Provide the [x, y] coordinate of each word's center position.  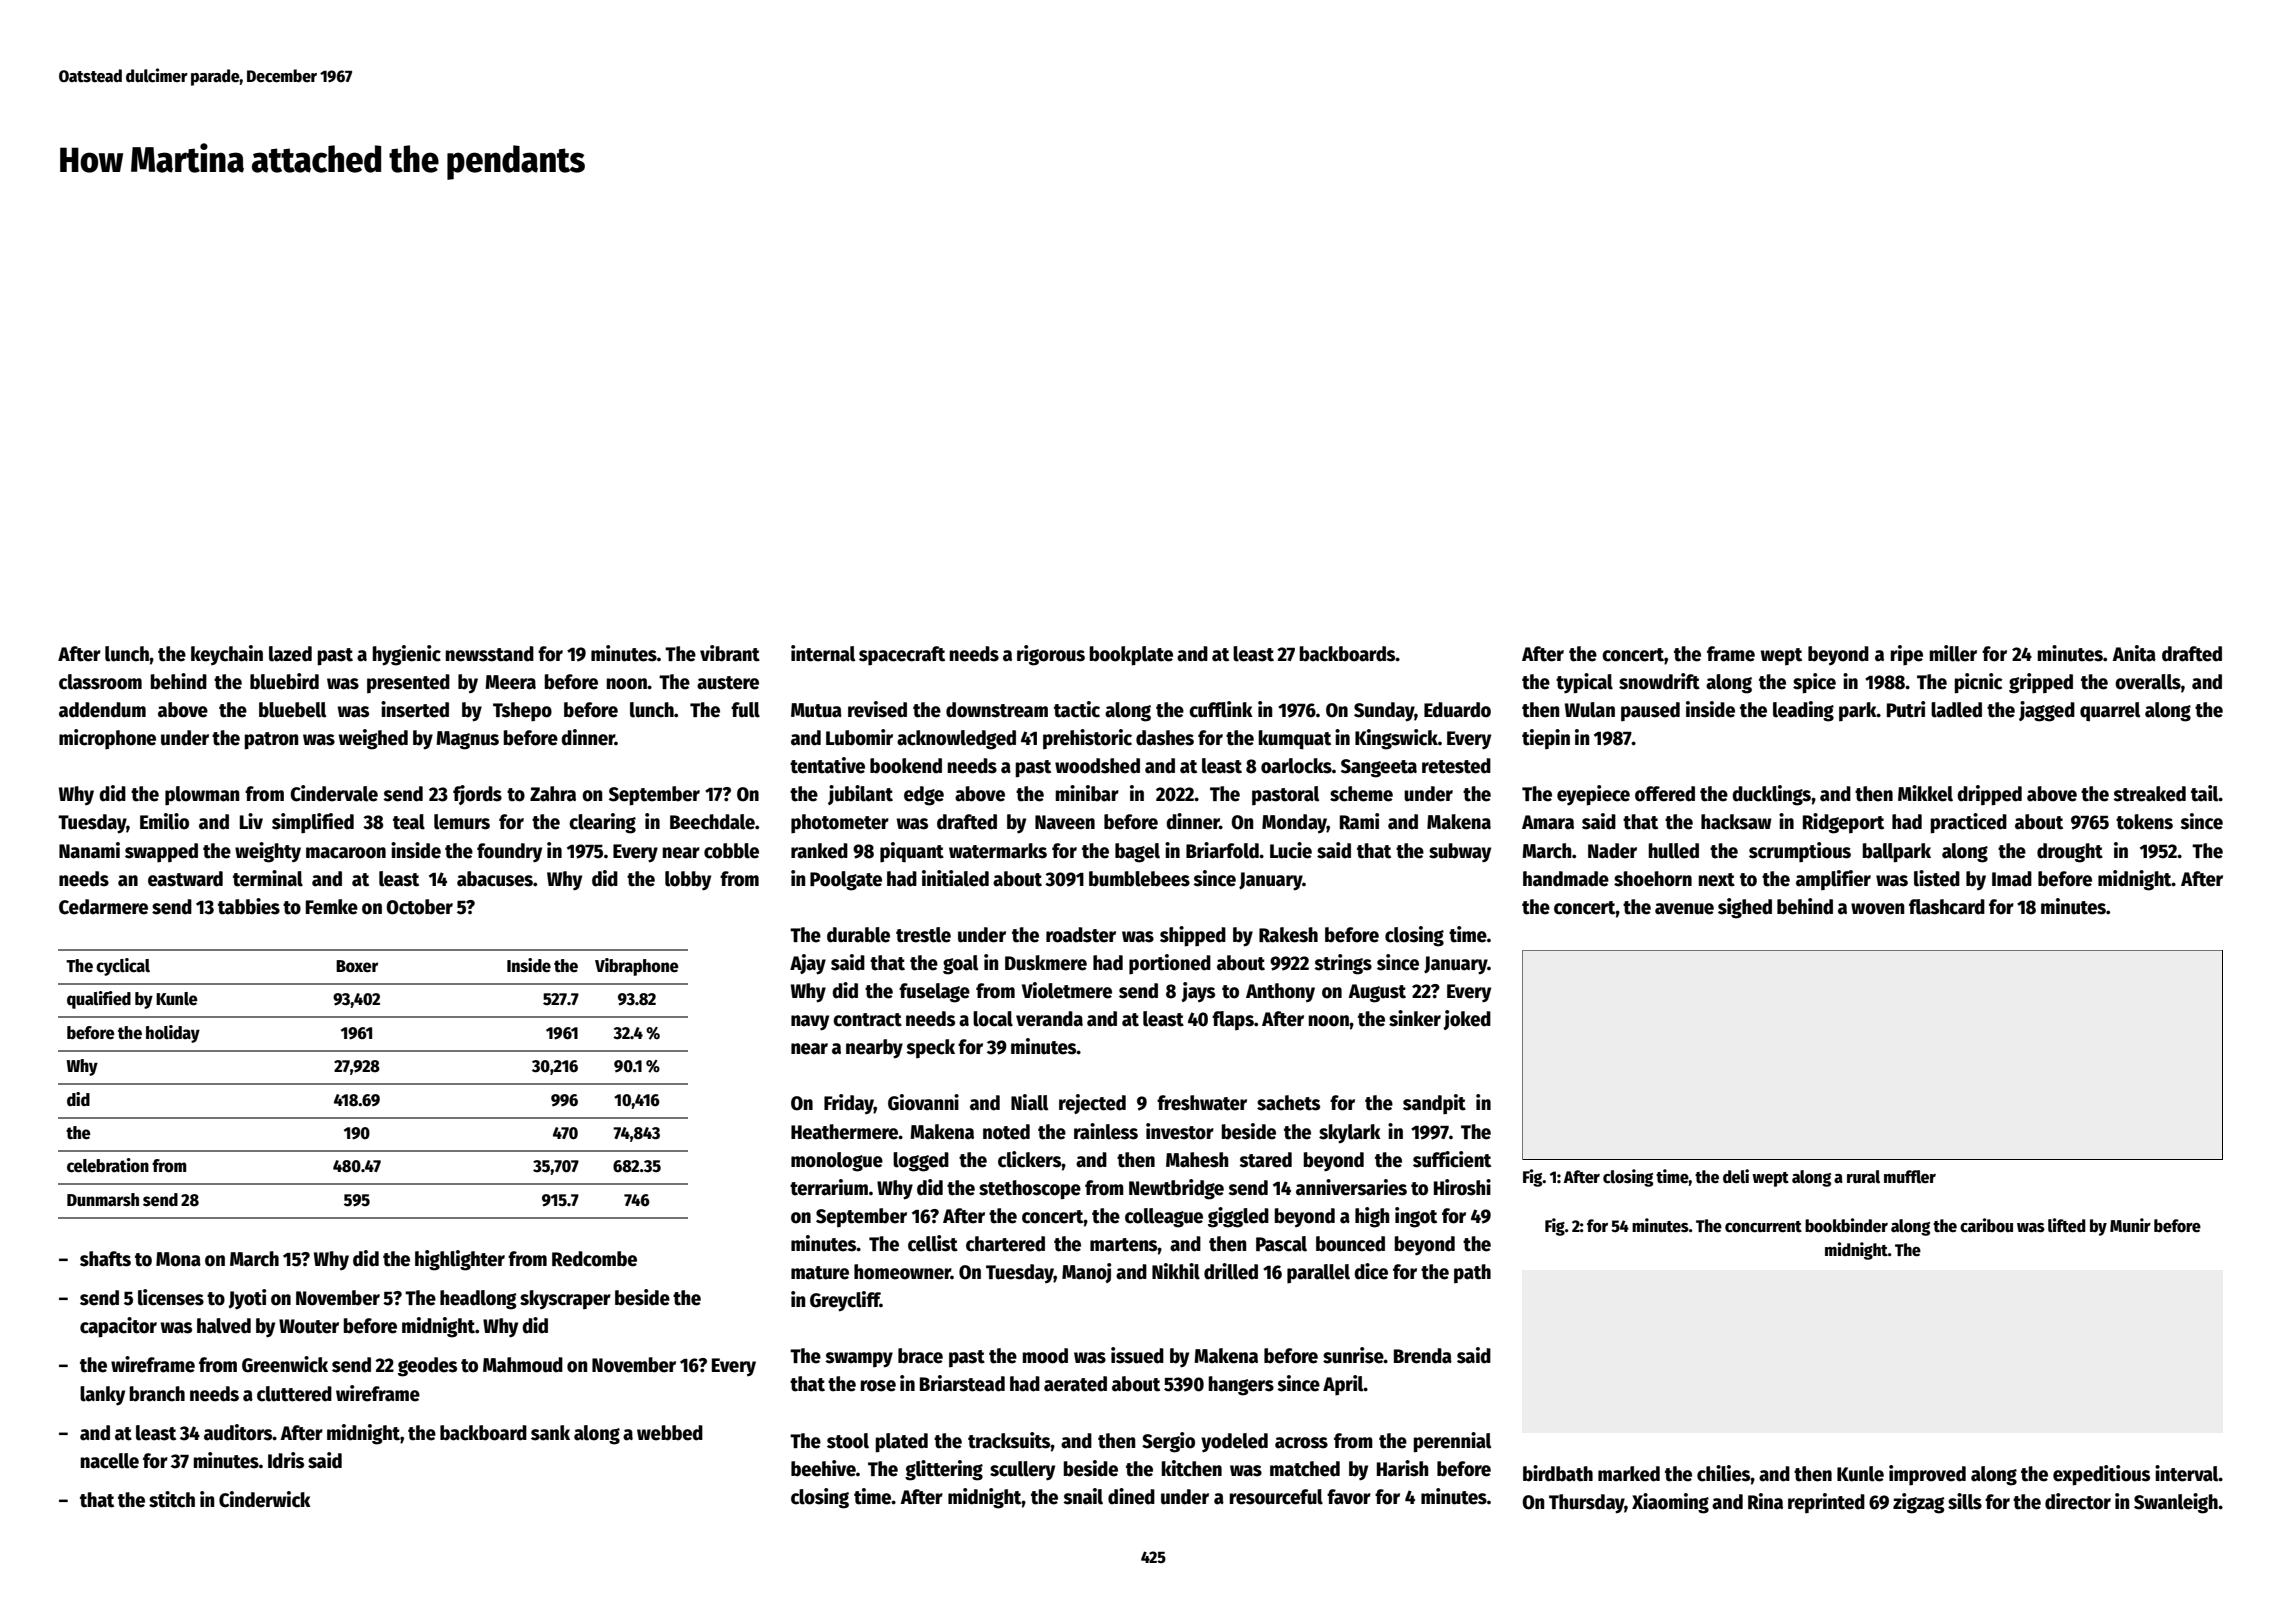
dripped [1989, 795]
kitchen [1191, 1468]
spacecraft [902, 656]
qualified [99, 1000]
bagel [1137, 853]
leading [1803, 711]
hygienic [406, 655]
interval [2187, 1473]
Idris [286, 1460]
